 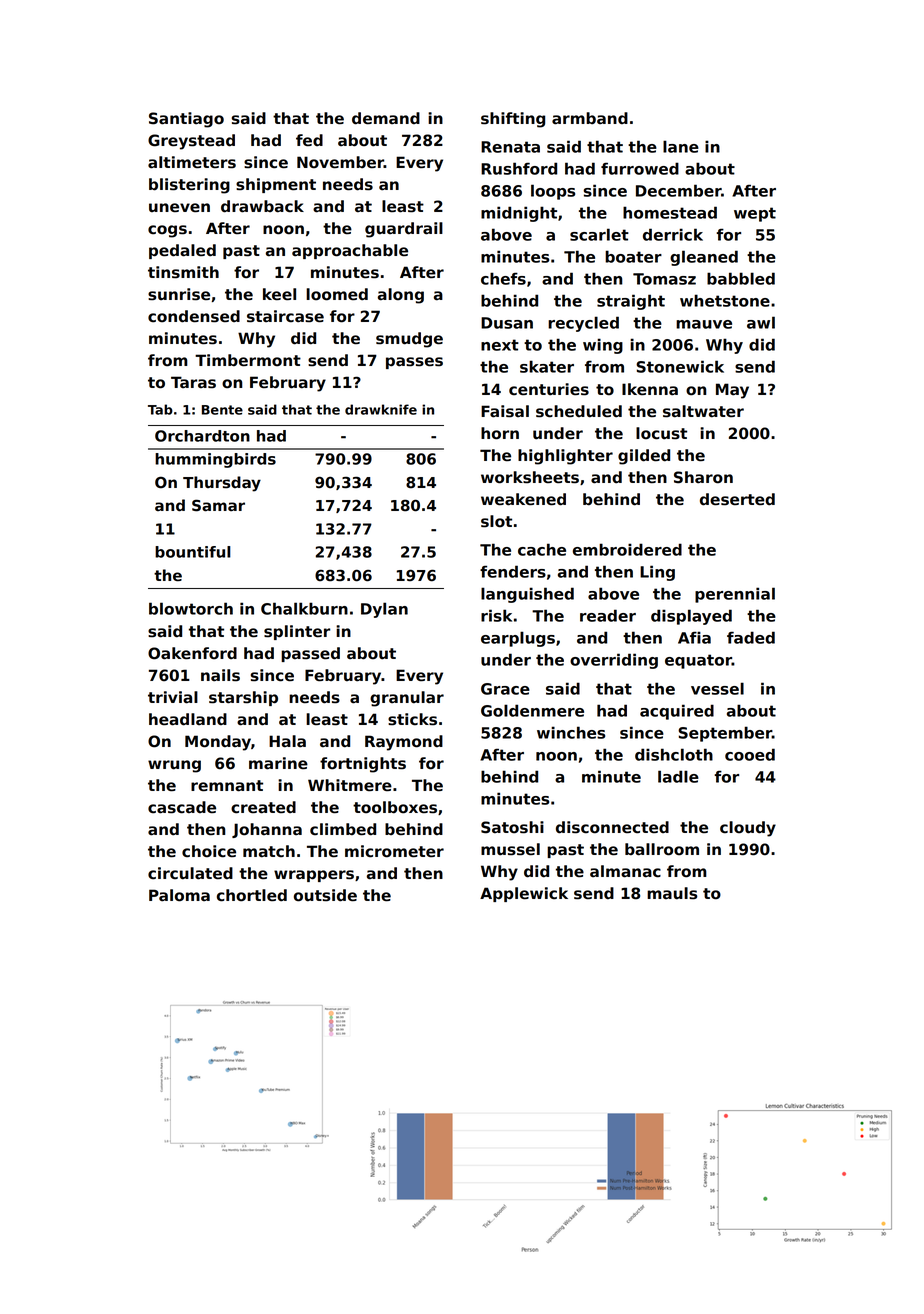 What do you see at coordinates (297, 632) in the screenshot?
I see `splinter` at bounding box center [297, 632].
